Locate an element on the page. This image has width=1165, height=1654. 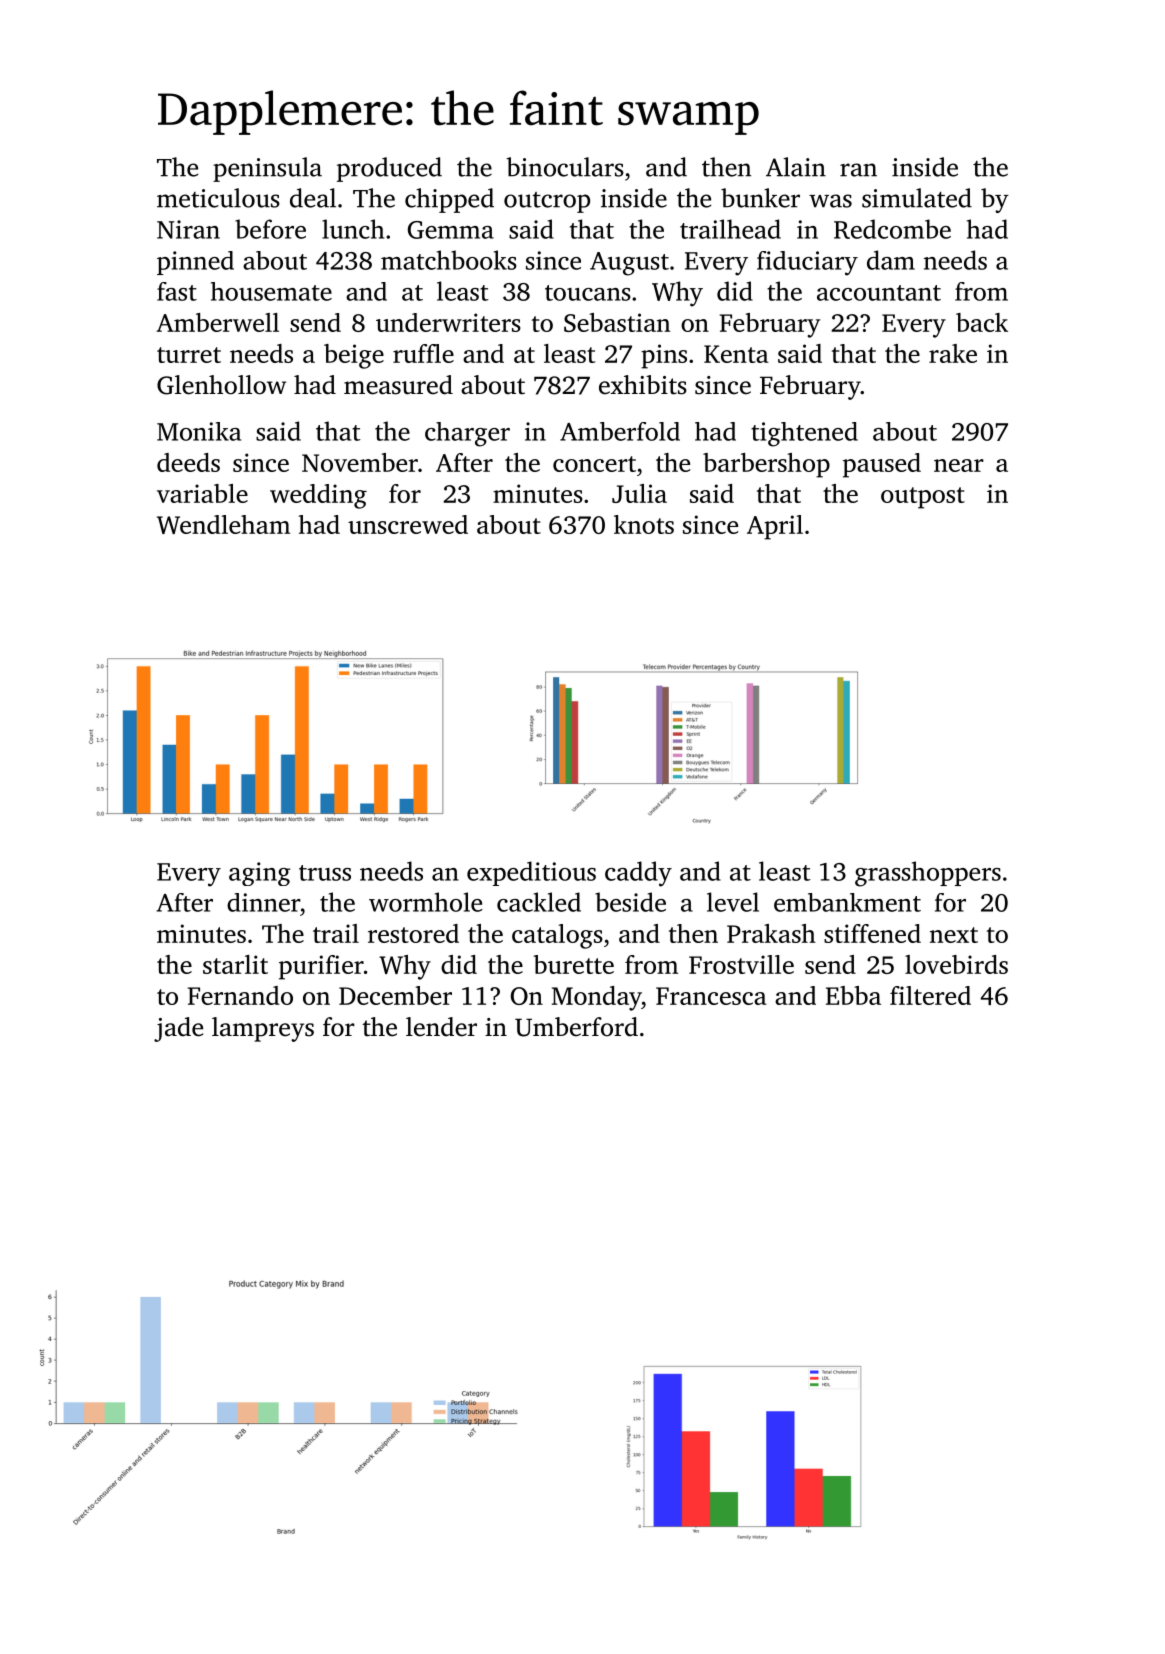
meticulous is located at coordinates (218, 198).
